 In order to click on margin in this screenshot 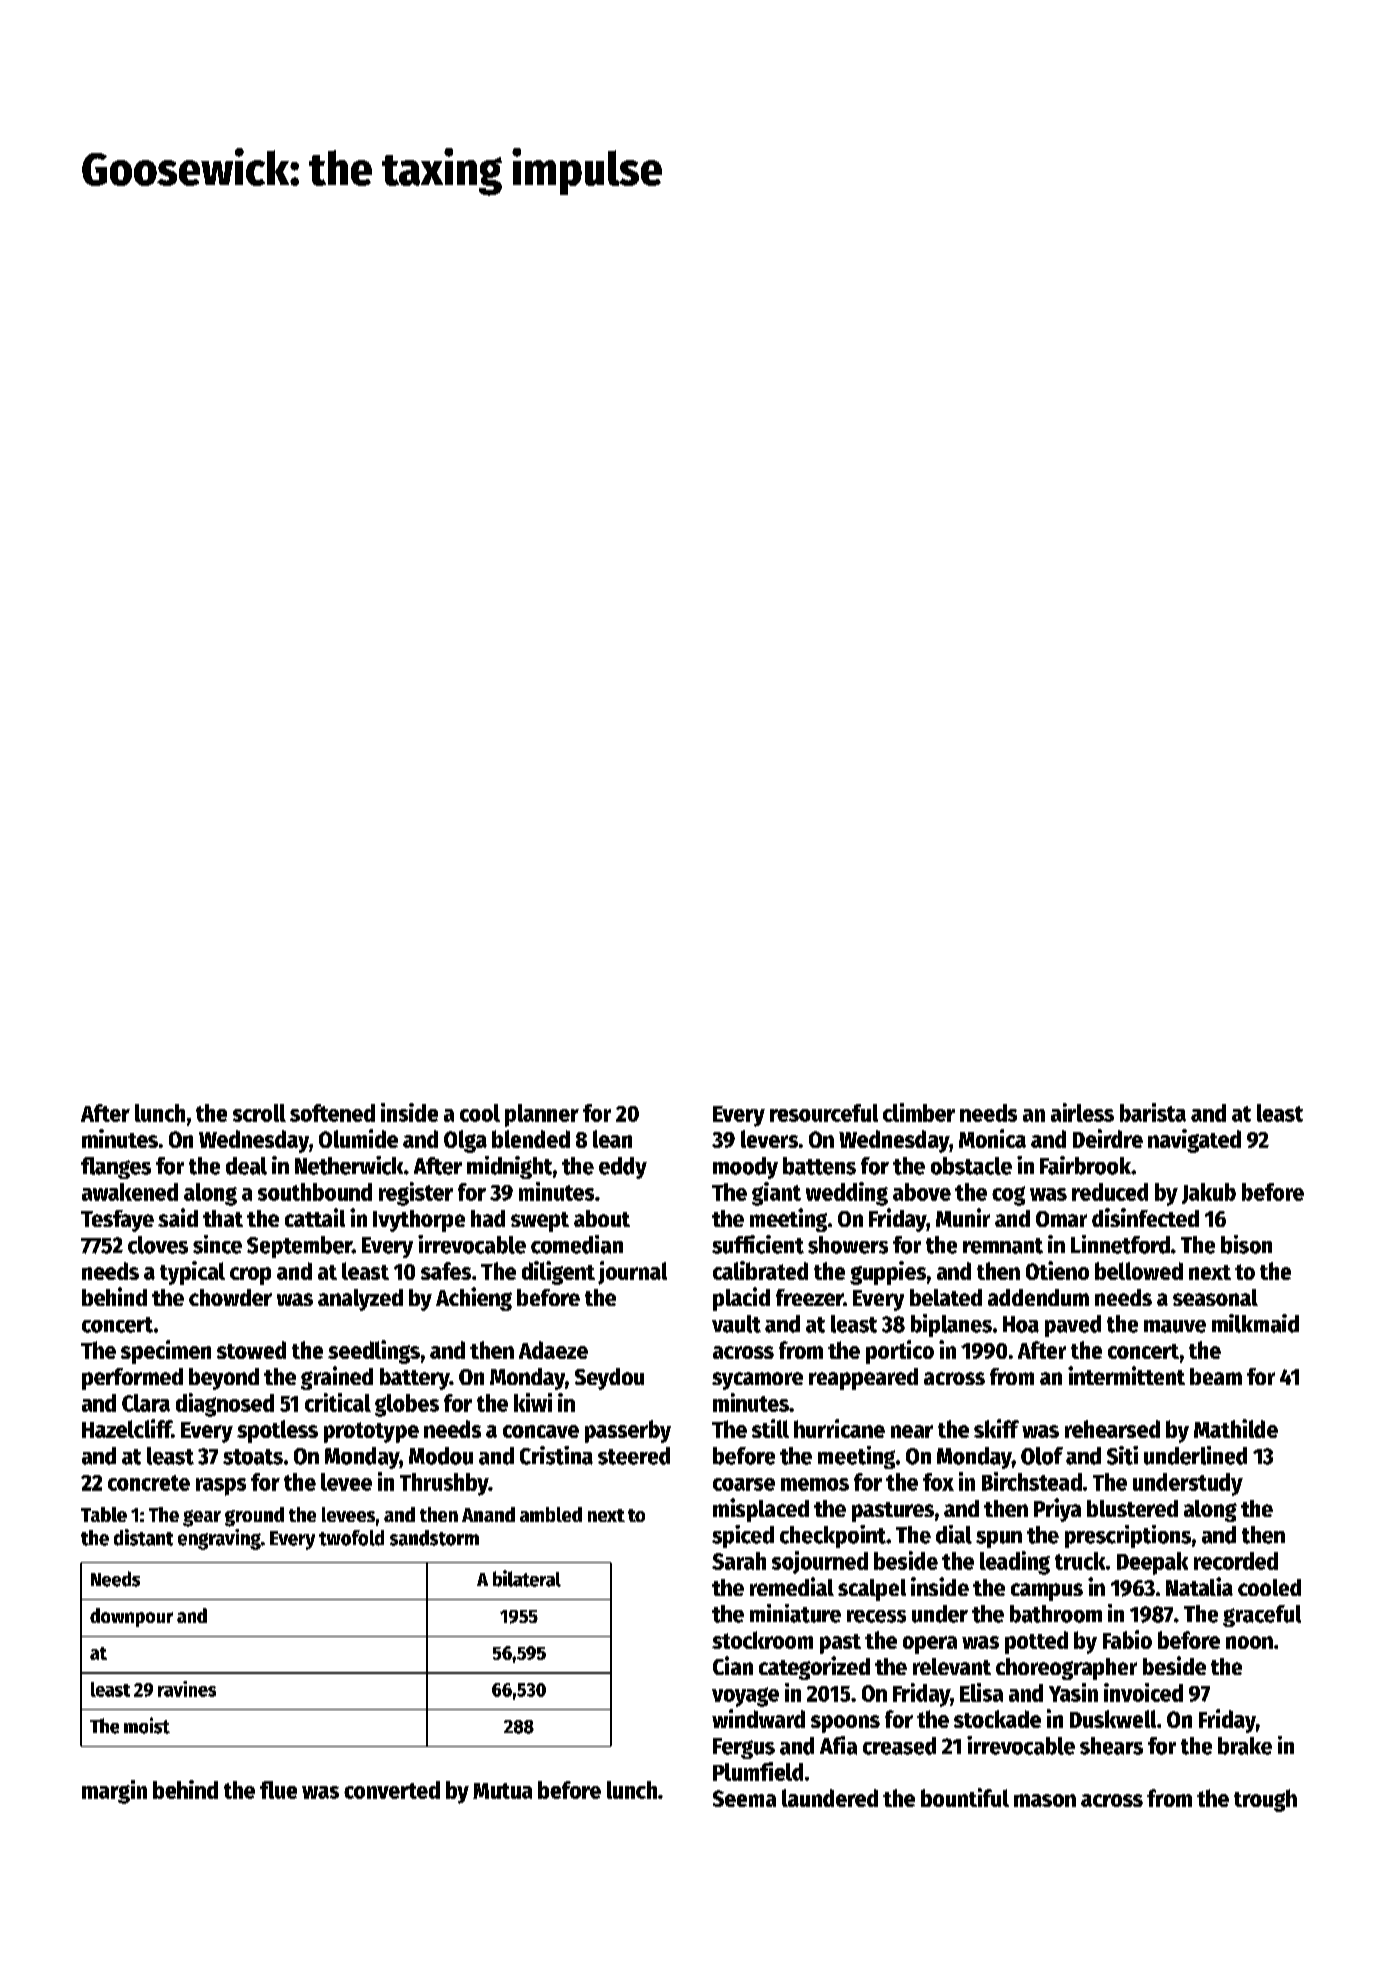, I will do `click(114, 1792)`.
